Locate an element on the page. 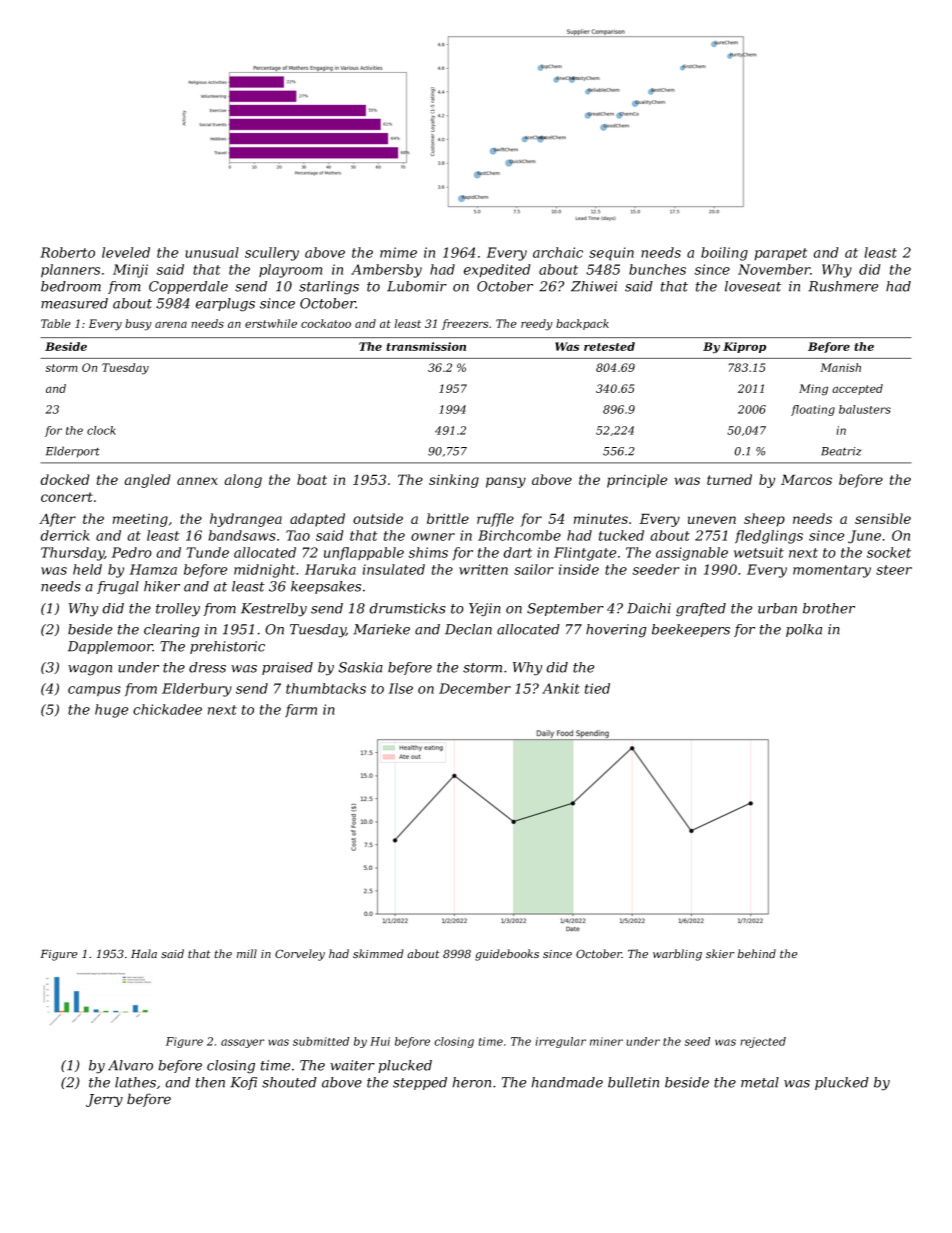 Image resolution: width=952 pixels, height=1233 pixels. Ankit is located at coordinates (561, 688).
